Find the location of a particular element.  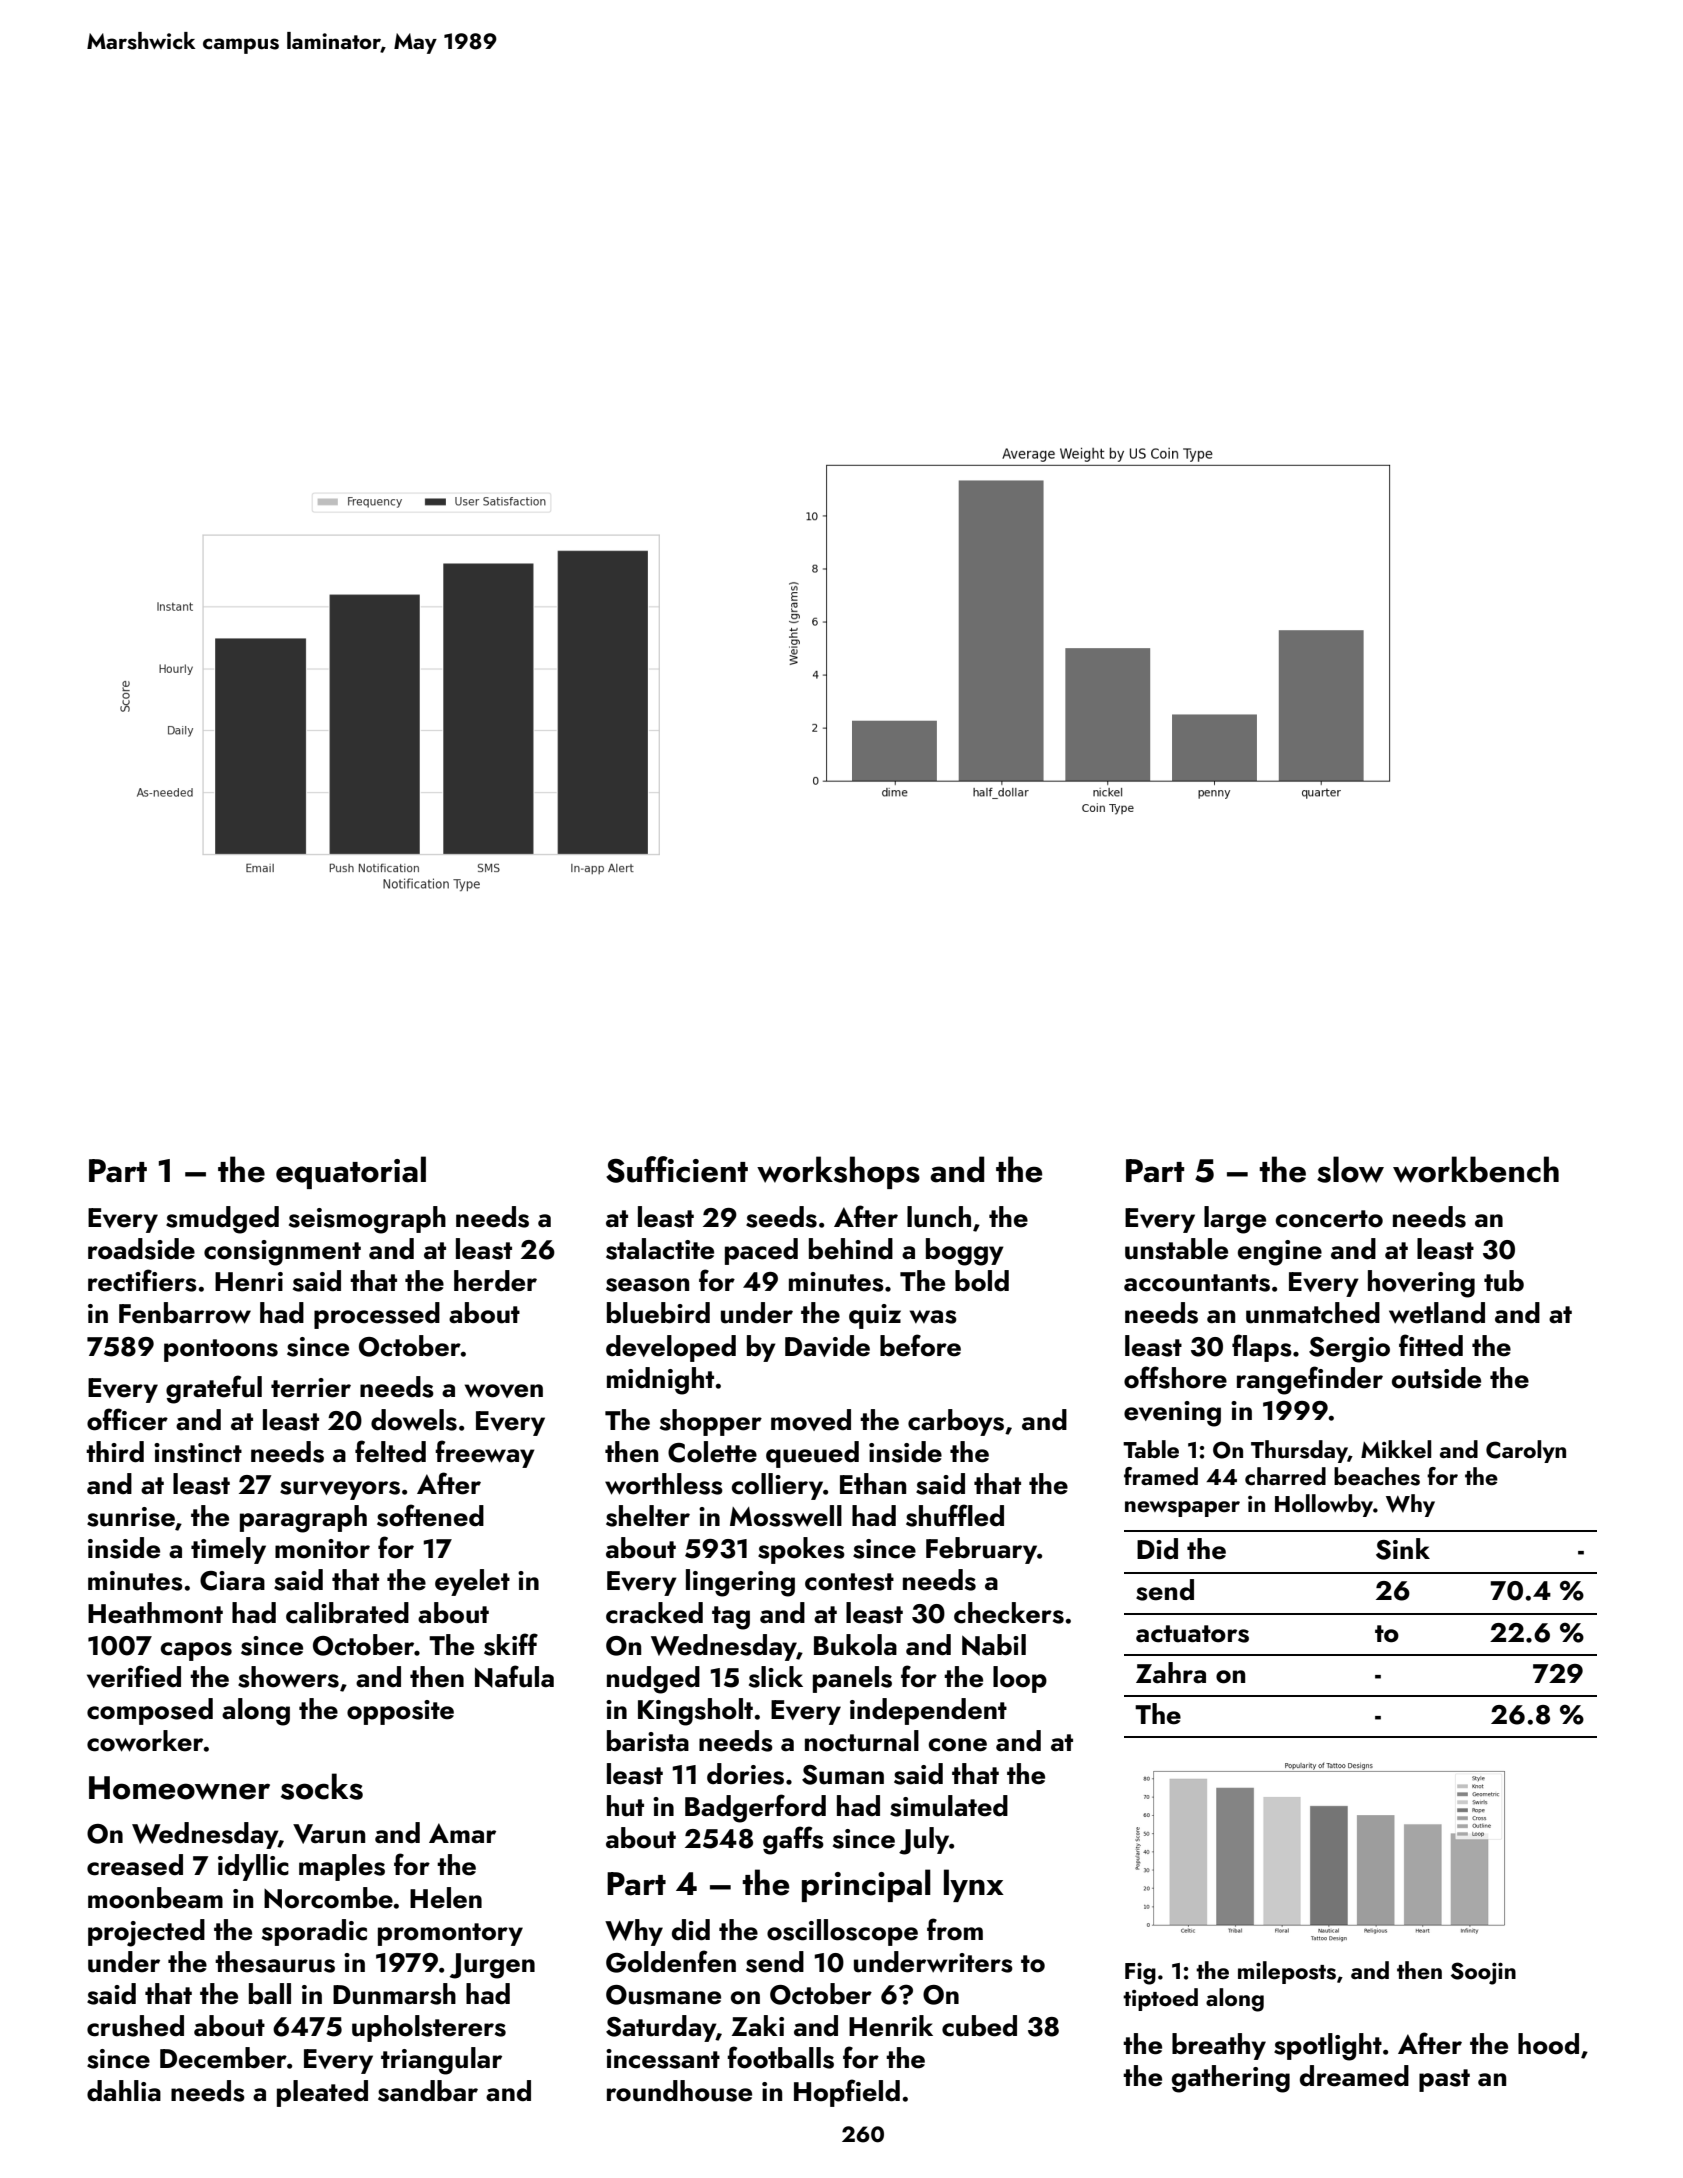

pleated is located at coordinates (322, 2093).
